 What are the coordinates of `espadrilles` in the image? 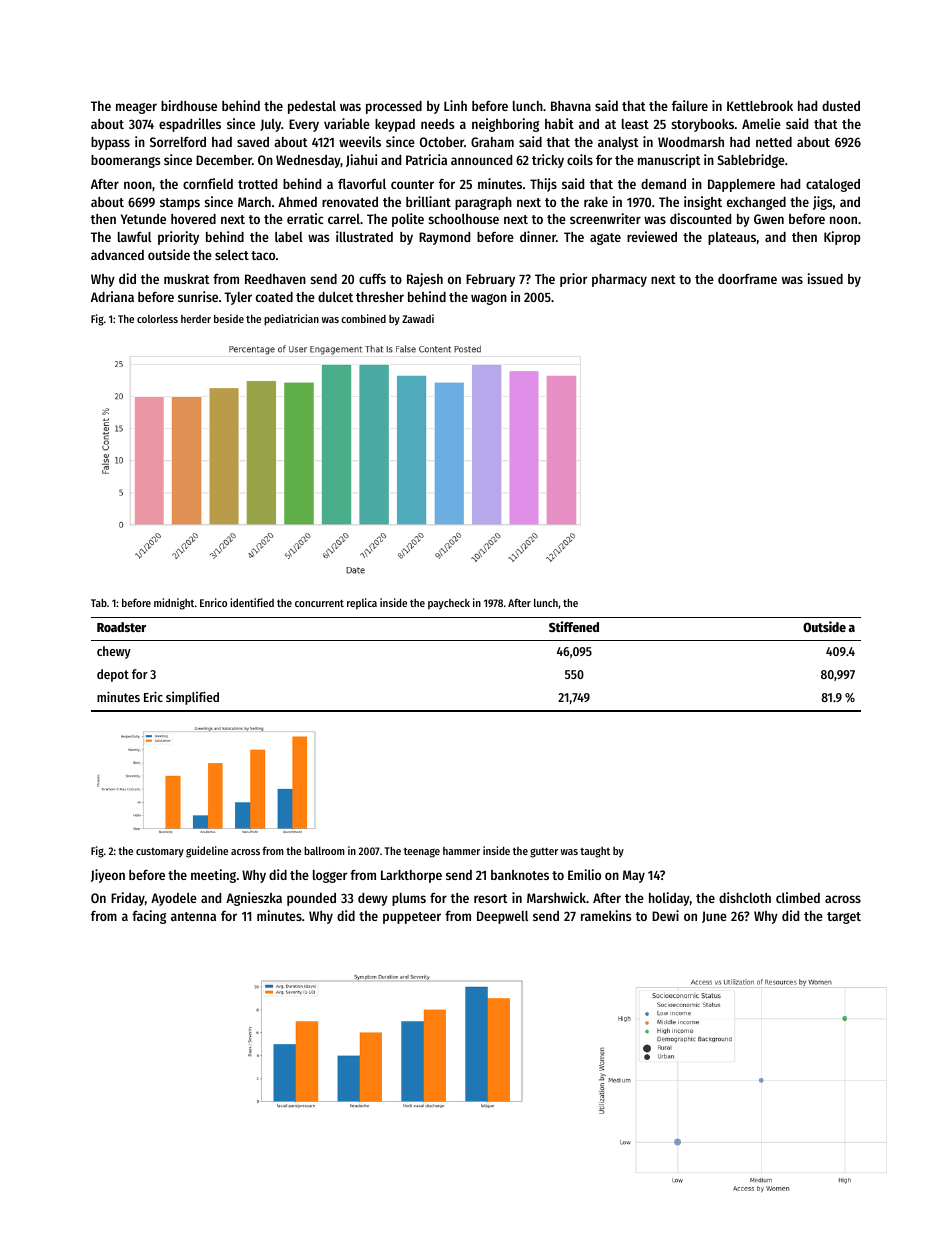 It's located at (190, 125).
